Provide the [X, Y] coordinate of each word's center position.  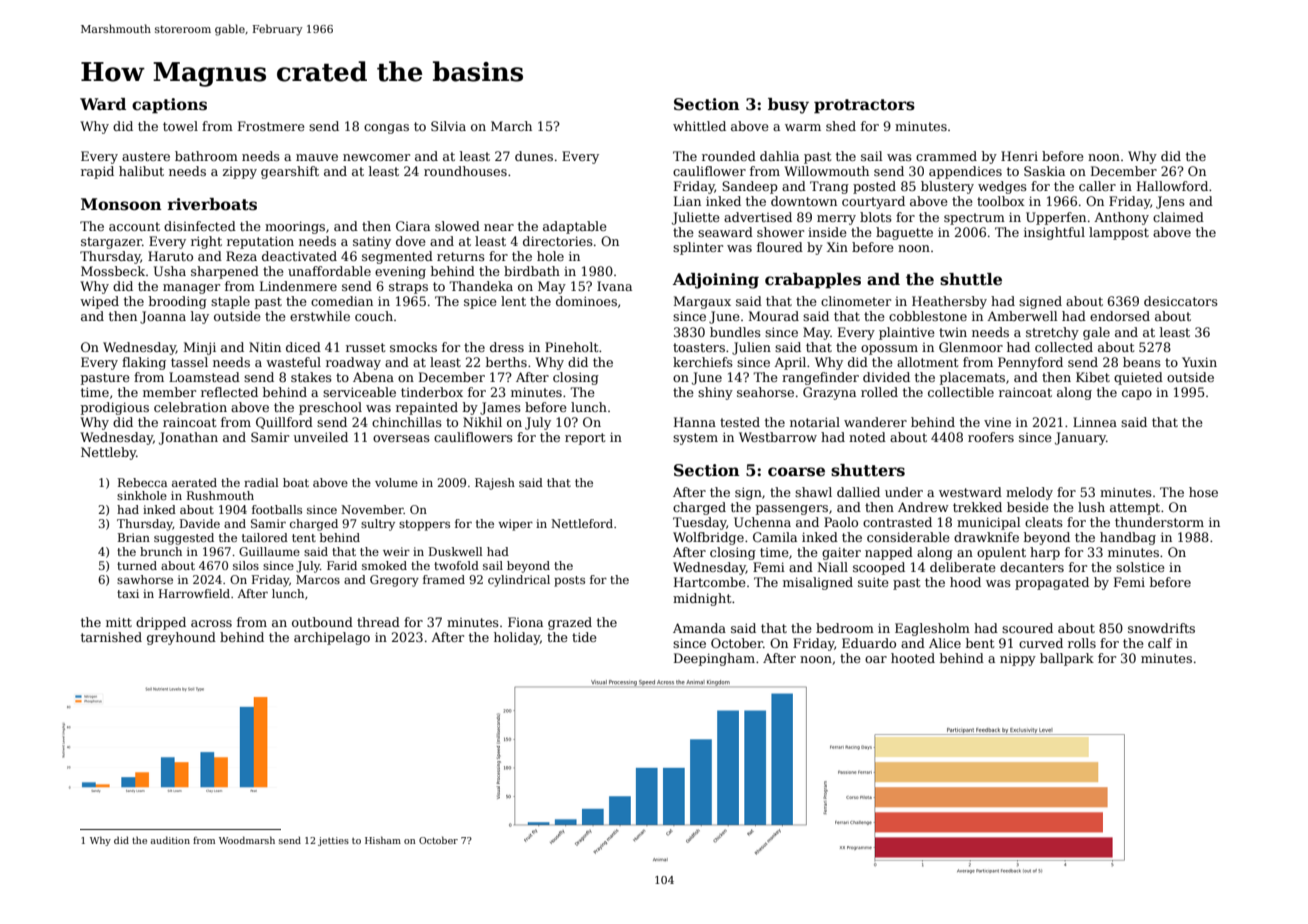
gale [1096, 333]
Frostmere [271, 126]
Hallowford [1172, 186]
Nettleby [108, 453]
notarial [815, 422]
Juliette [696, 218]
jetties [333, 841]
